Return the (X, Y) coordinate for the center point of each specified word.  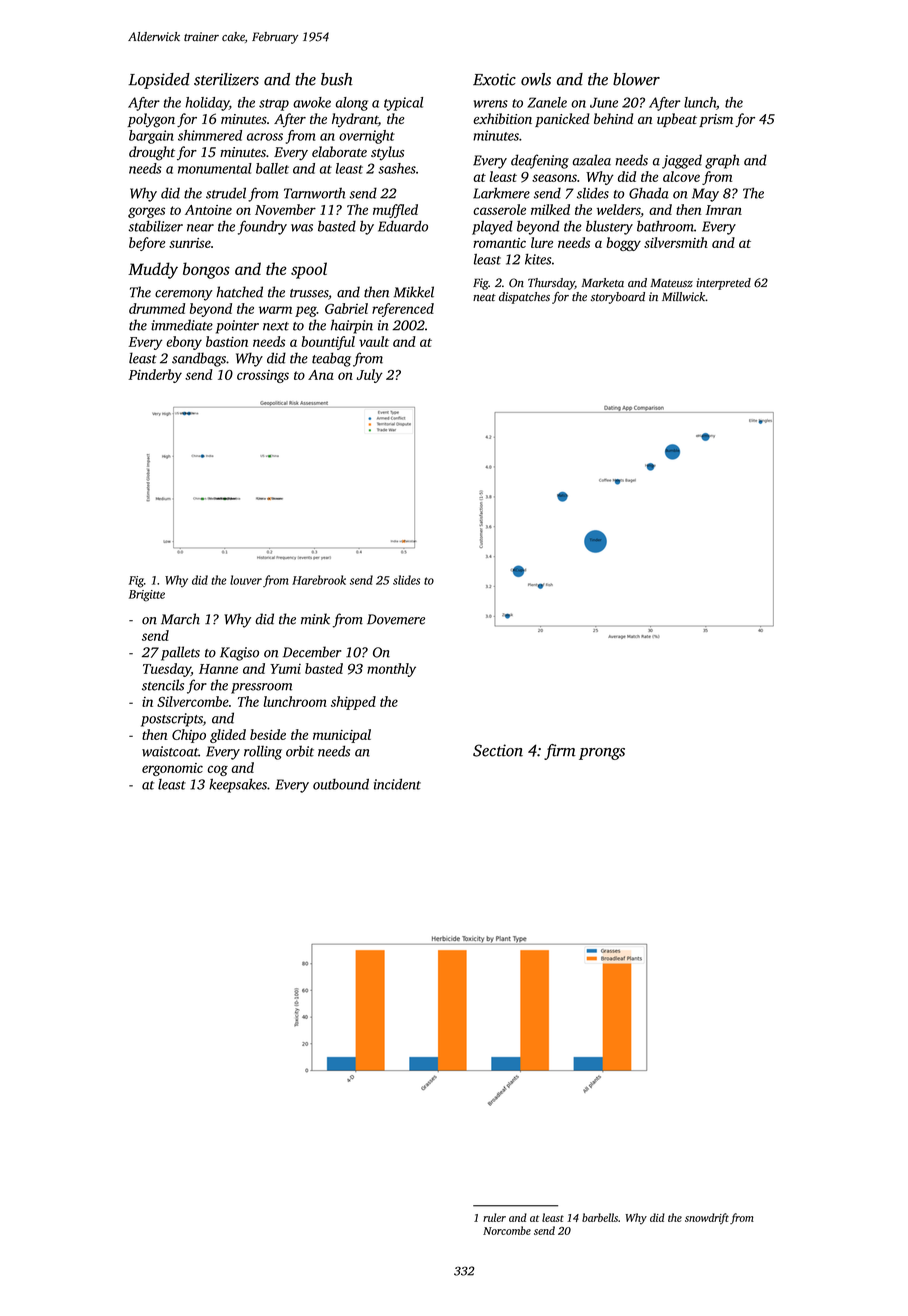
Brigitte (147, 596)
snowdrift (707, 1219)
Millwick (684, 297)
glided (228, 736)
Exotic (494, 79)
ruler (494, 1217)
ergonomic (172, 769)
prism (716, 120)
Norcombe (507, 1230)
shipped (353, 703)
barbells (600, 1217)
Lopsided (159, 81)
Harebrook (319, 580)
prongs (602, 754)
